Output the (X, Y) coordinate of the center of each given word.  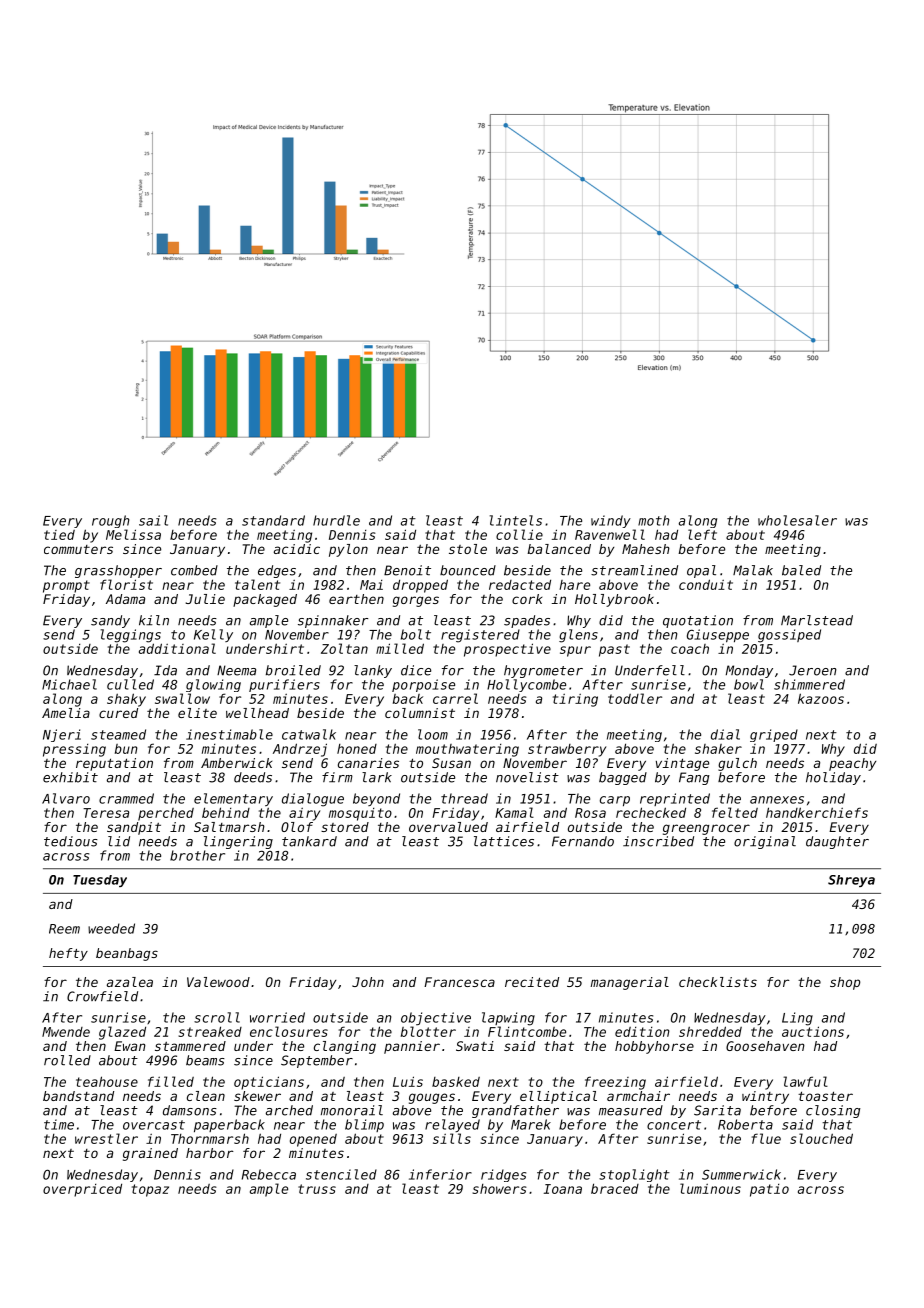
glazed (122, 1033)
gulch (737, 764)
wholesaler (797, 520)
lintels (516, 520)
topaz (150, 1190)
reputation (114, 764)
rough (110, 521)
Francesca (459, 982)
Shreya (851, 881)
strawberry (567, 750)
